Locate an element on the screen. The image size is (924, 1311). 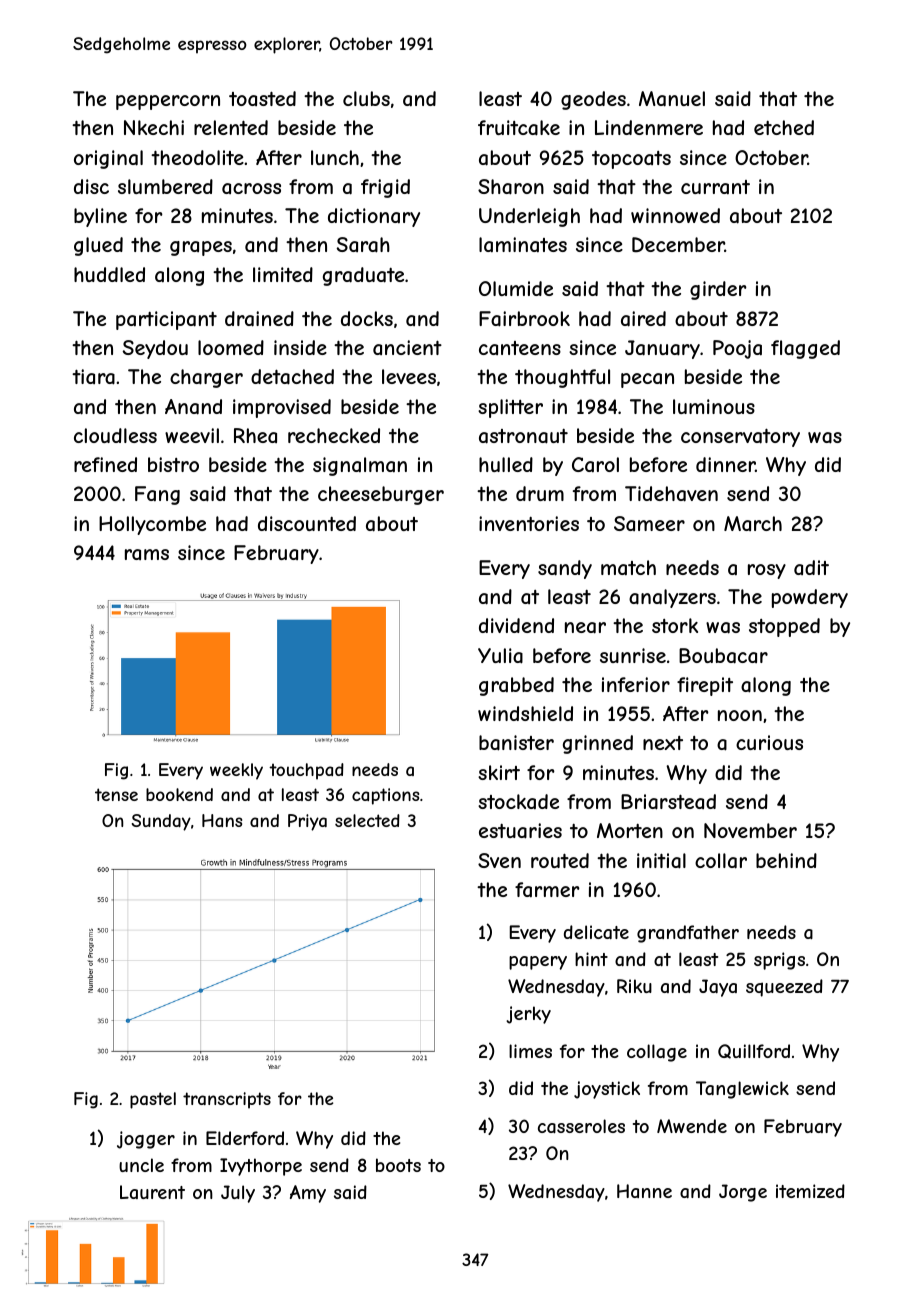
peppercorn is located at coordinates (168, 102).
